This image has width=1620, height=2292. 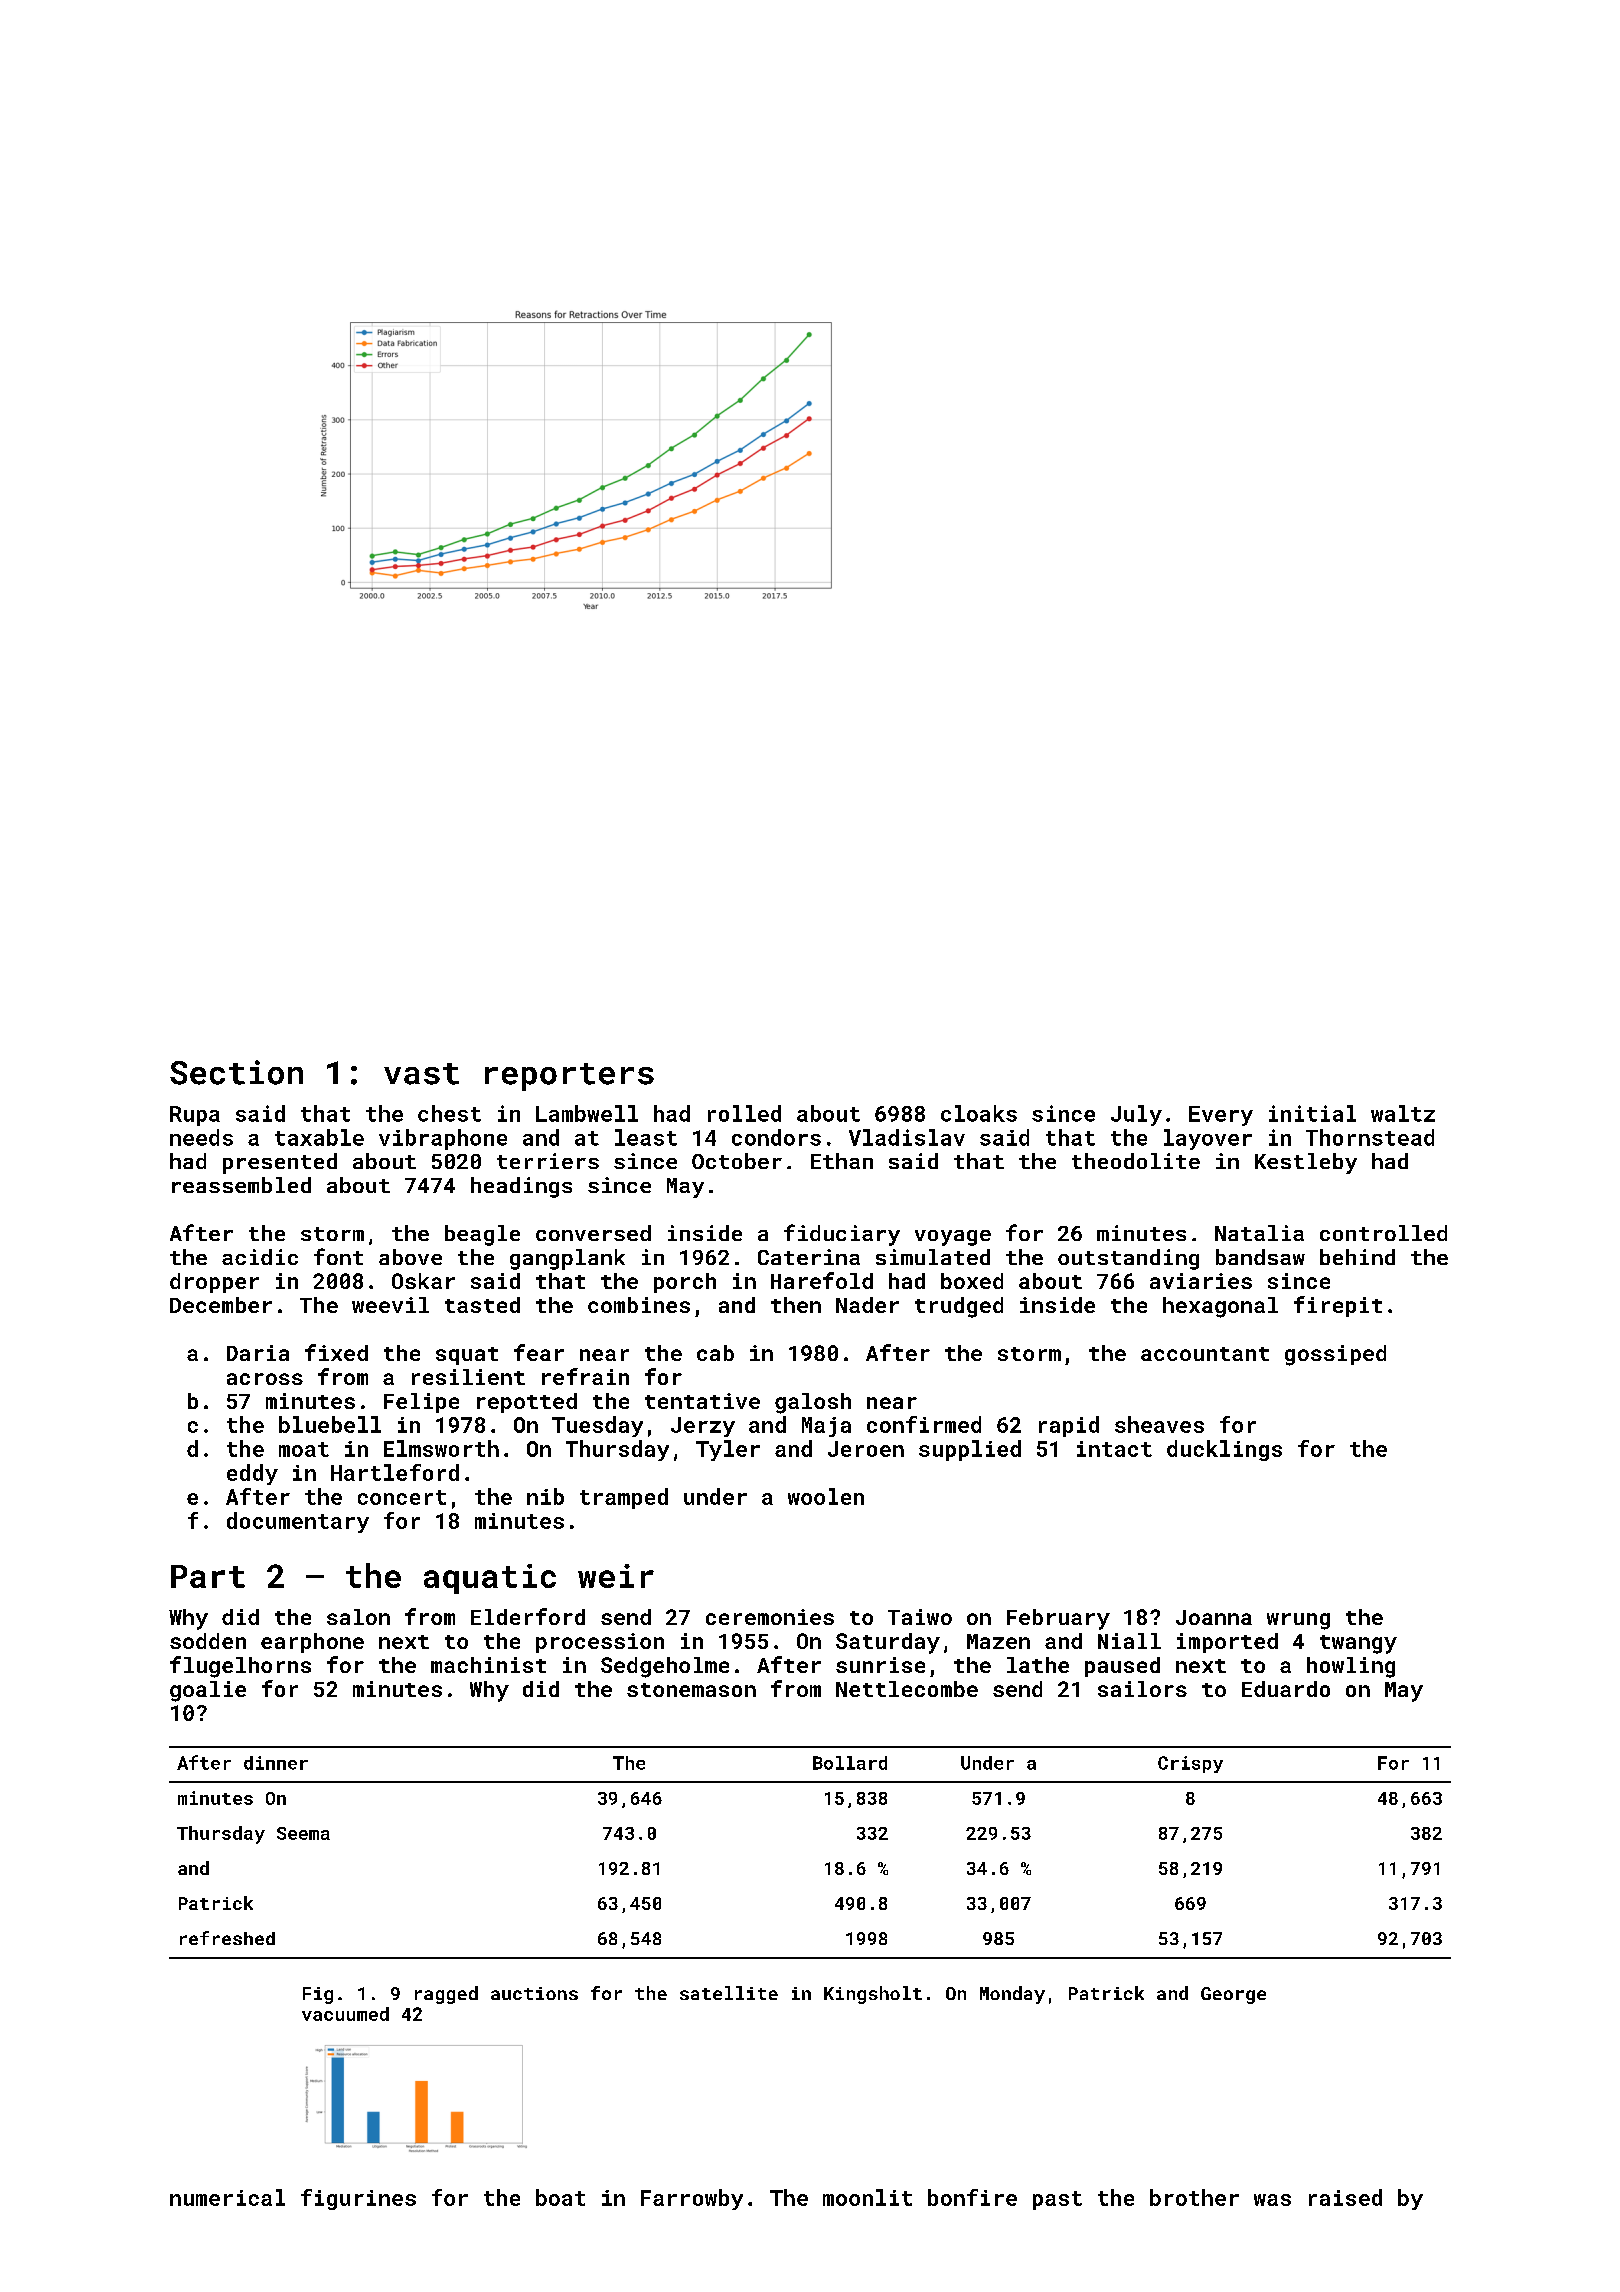 I want to click on needs, so click(x=201, y=1137).
